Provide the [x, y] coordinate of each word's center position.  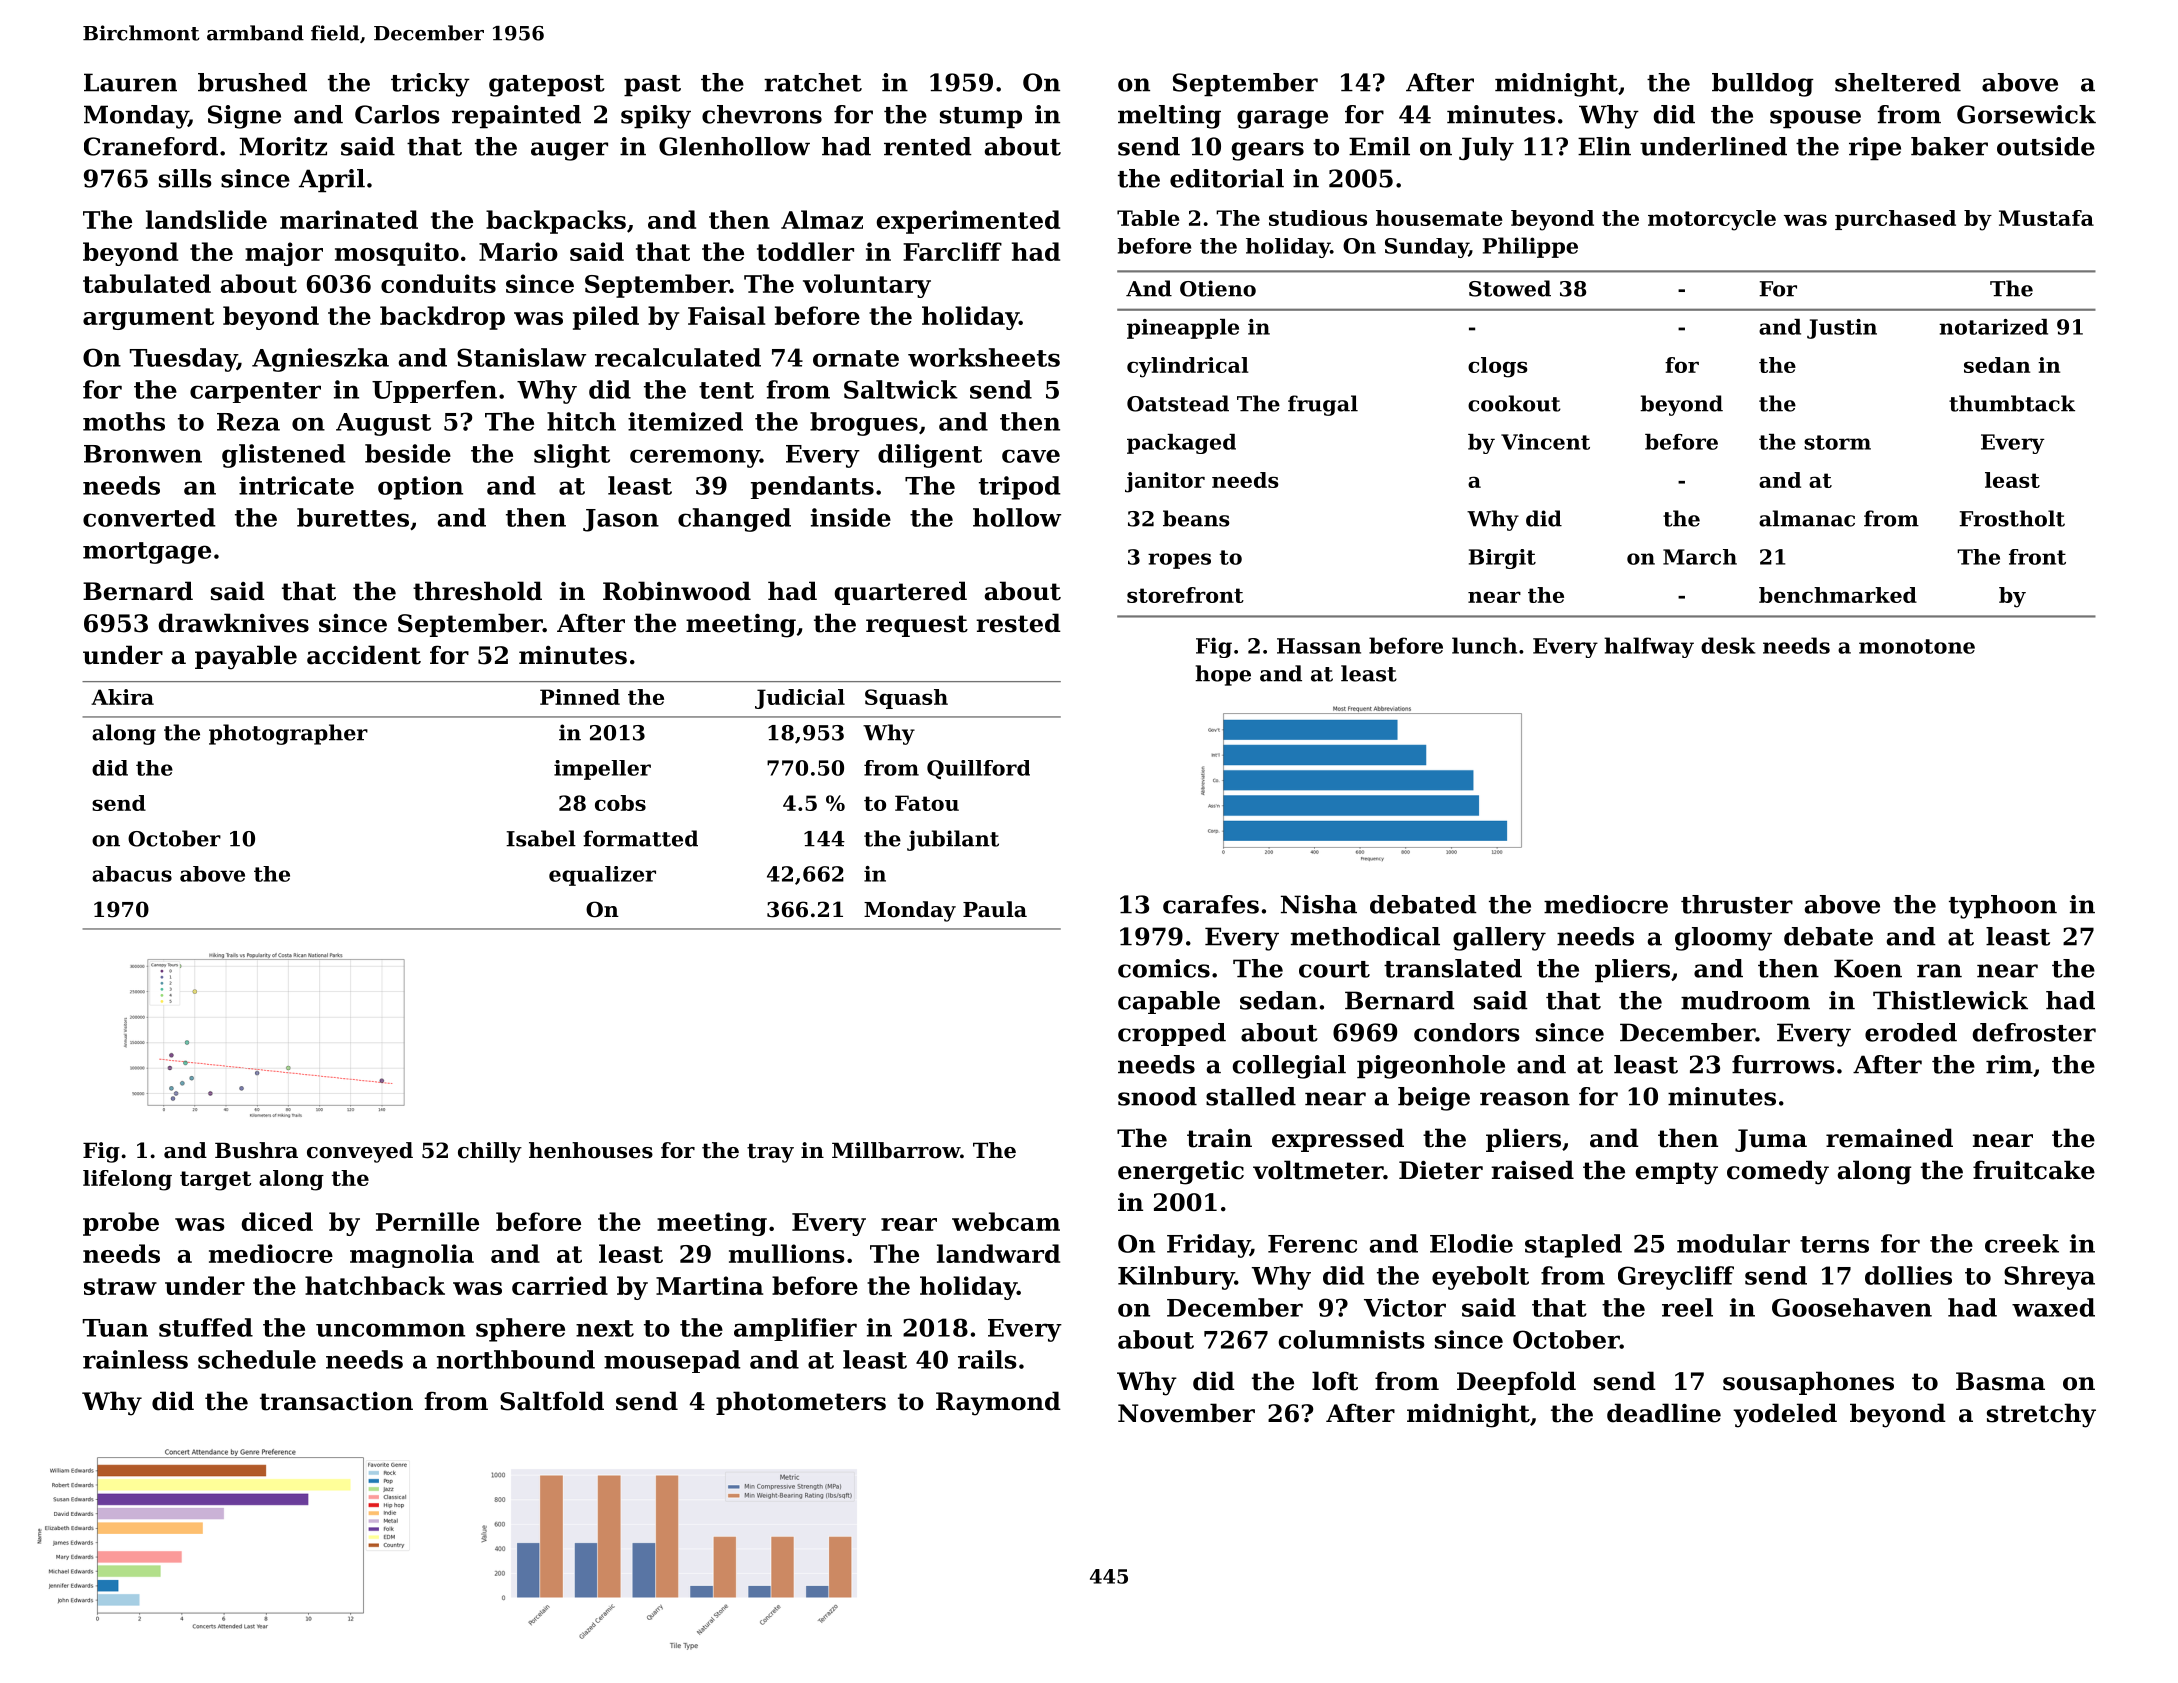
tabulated [147, 283]
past [652, 86]
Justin [1842, 329]
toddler [805, 251]
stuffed [206, 1327]
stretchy [2041, 1415]
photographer [288, 734]
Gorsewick [2026, 114]
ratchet [813, 82]
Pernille [427, 1221]
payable [246, 657]
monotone [1917, 646]
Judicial [800, 699]
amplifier [795, 1329]
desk [1728, 645]
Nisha [1319, 904]
